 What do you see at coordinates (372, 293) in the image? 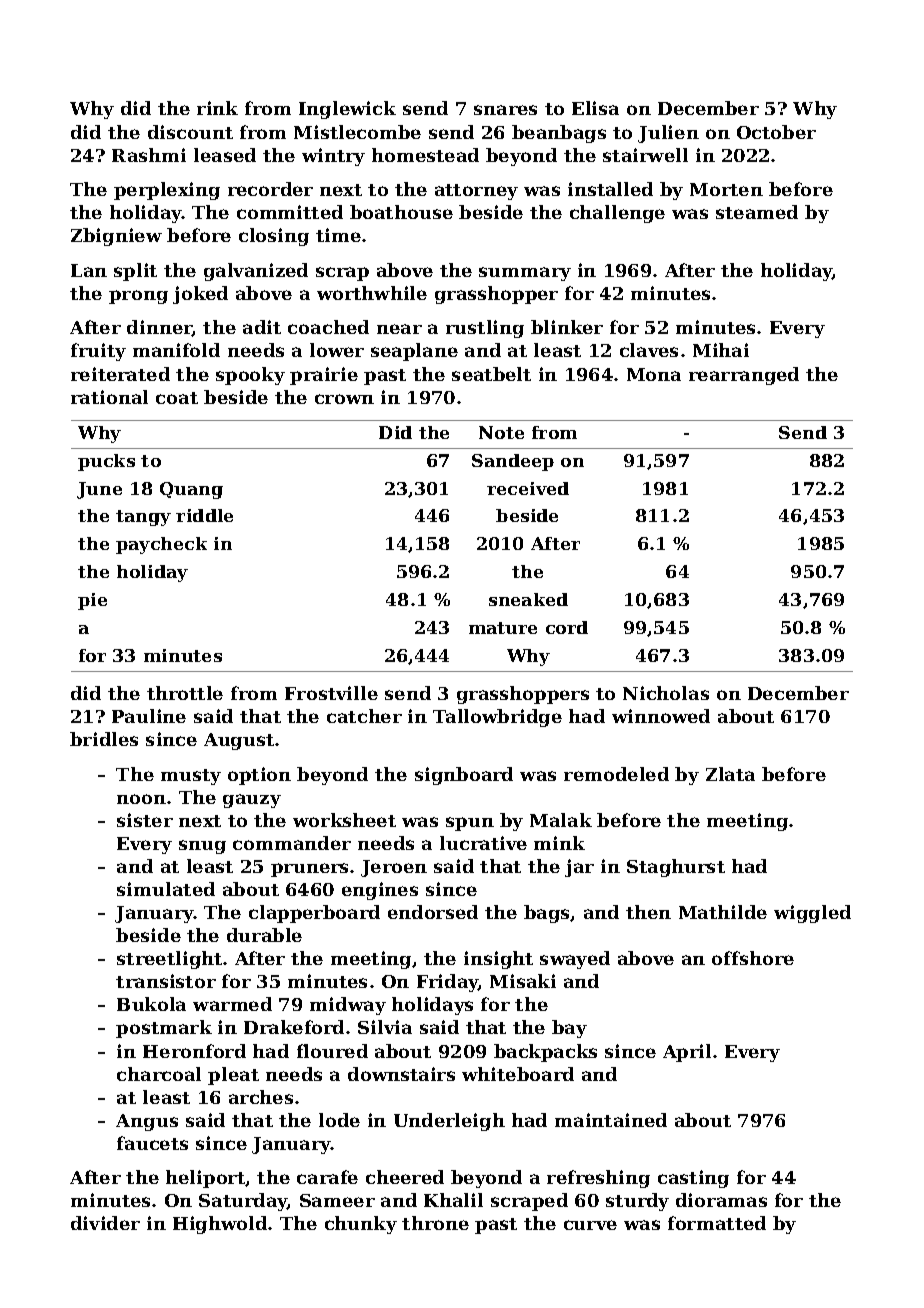
I see `worthwhile` at bounding box center [372, 293].
